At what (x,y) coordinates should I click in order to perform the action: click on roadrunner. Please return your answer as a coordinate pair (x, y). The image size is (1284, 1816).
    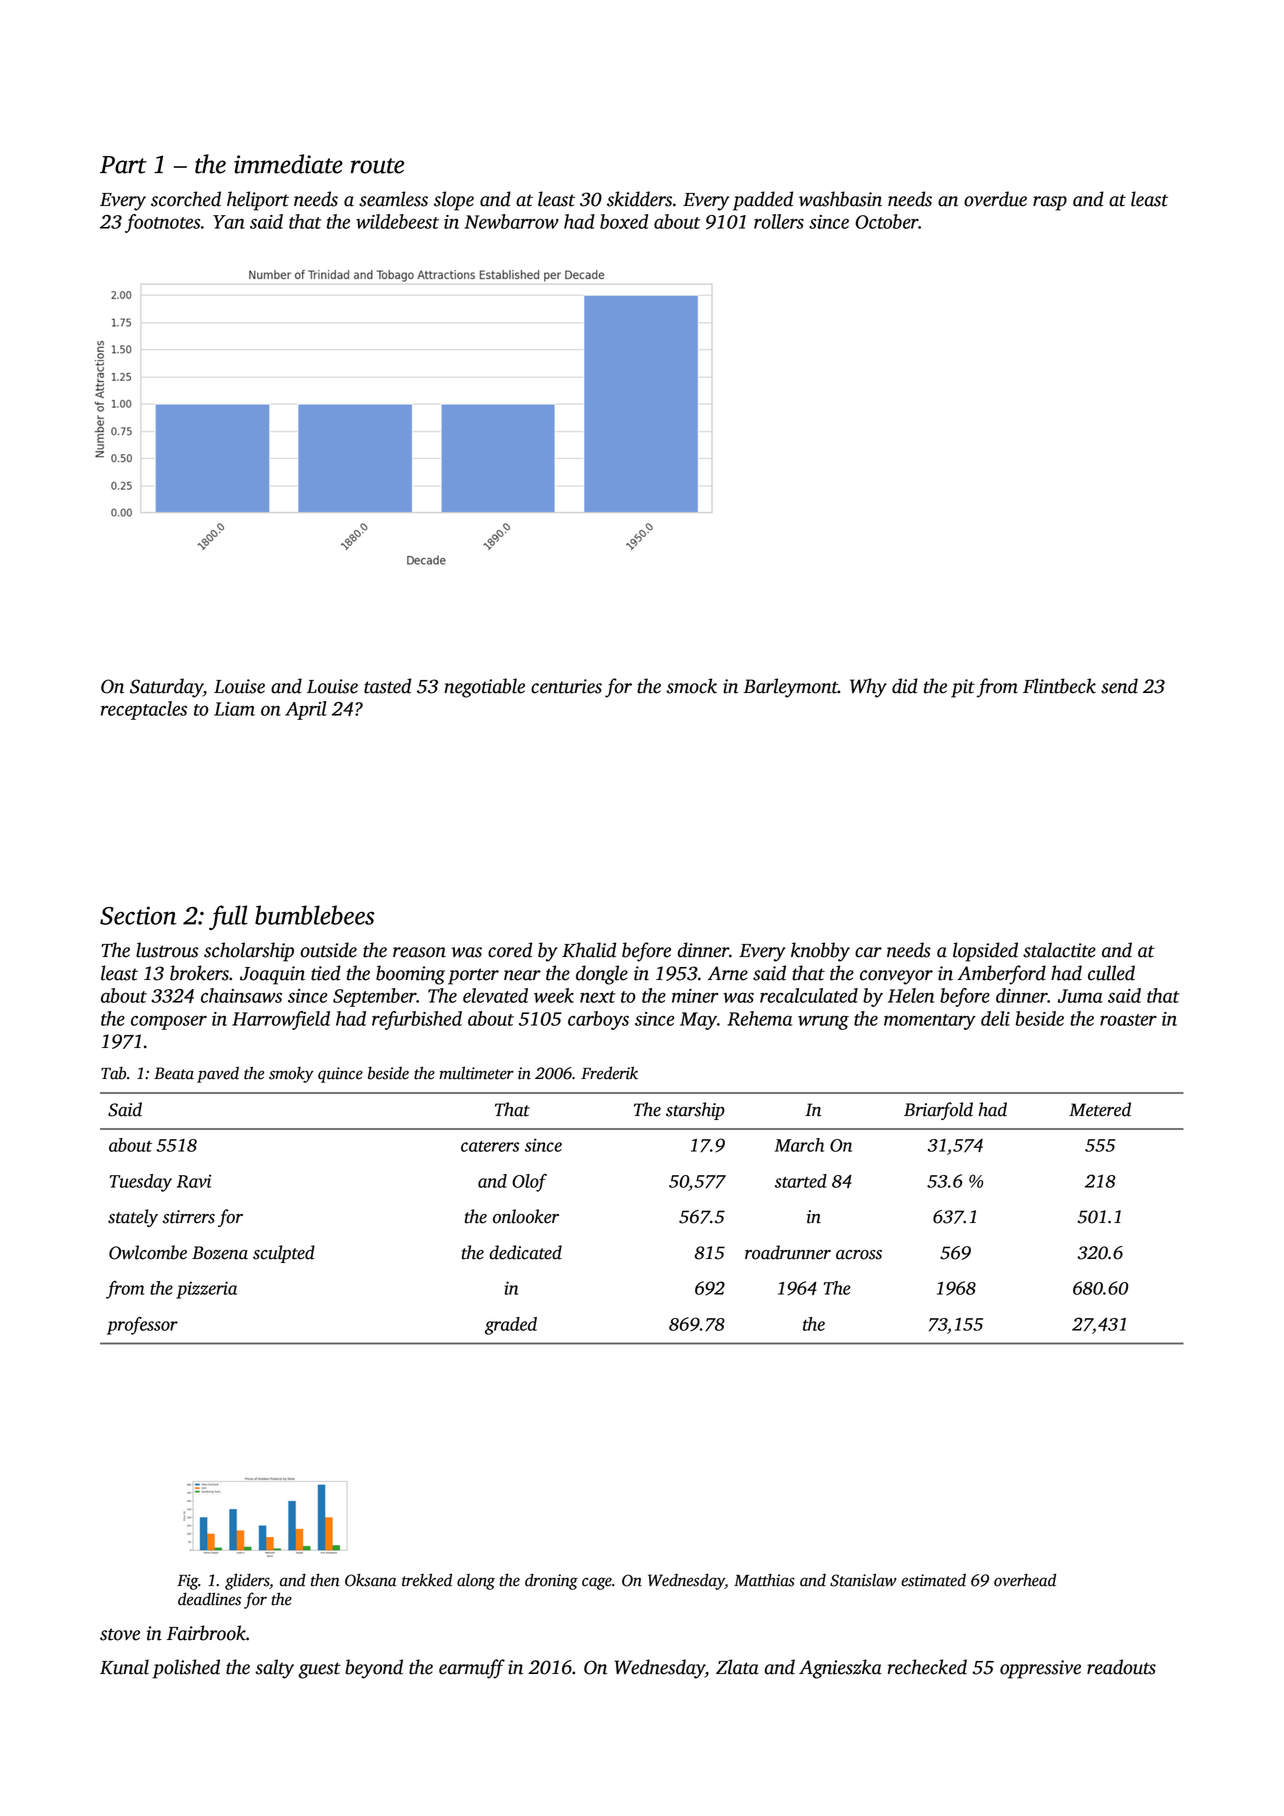
    Looking at the image, I should click on (788, 1252).
